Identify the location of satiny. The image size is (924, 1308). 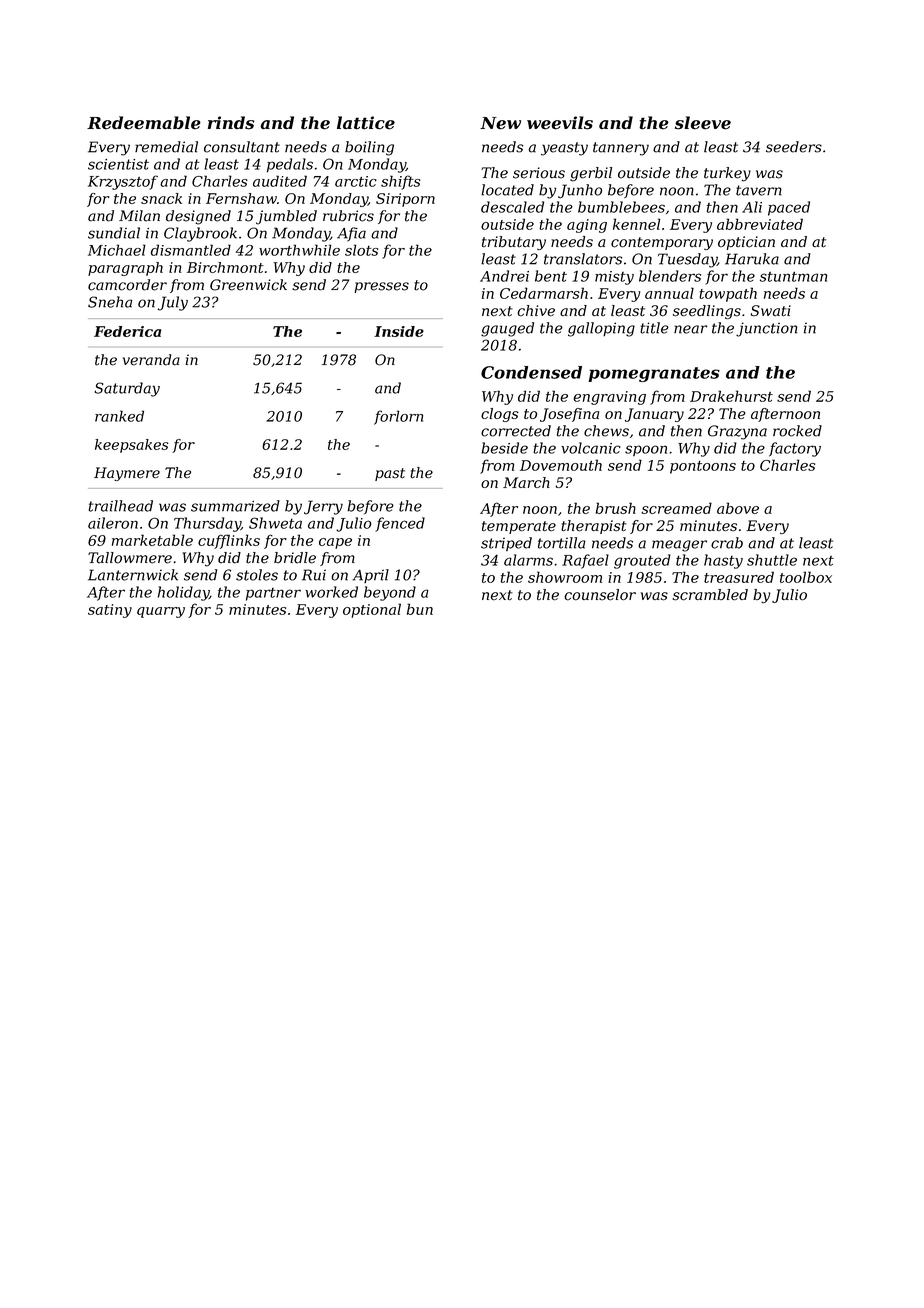
(110, 611).
